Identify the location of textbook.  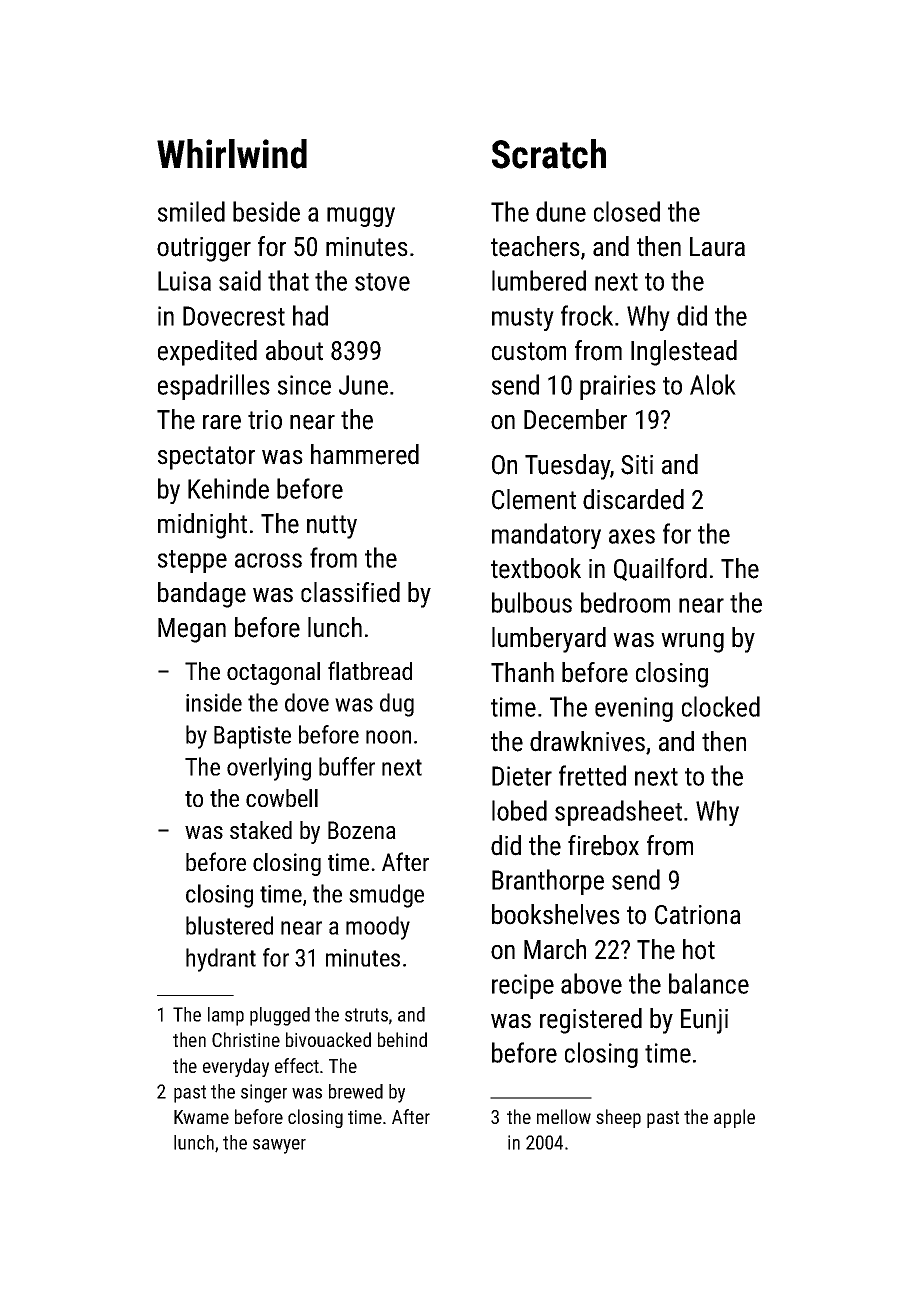
(536, 568).
